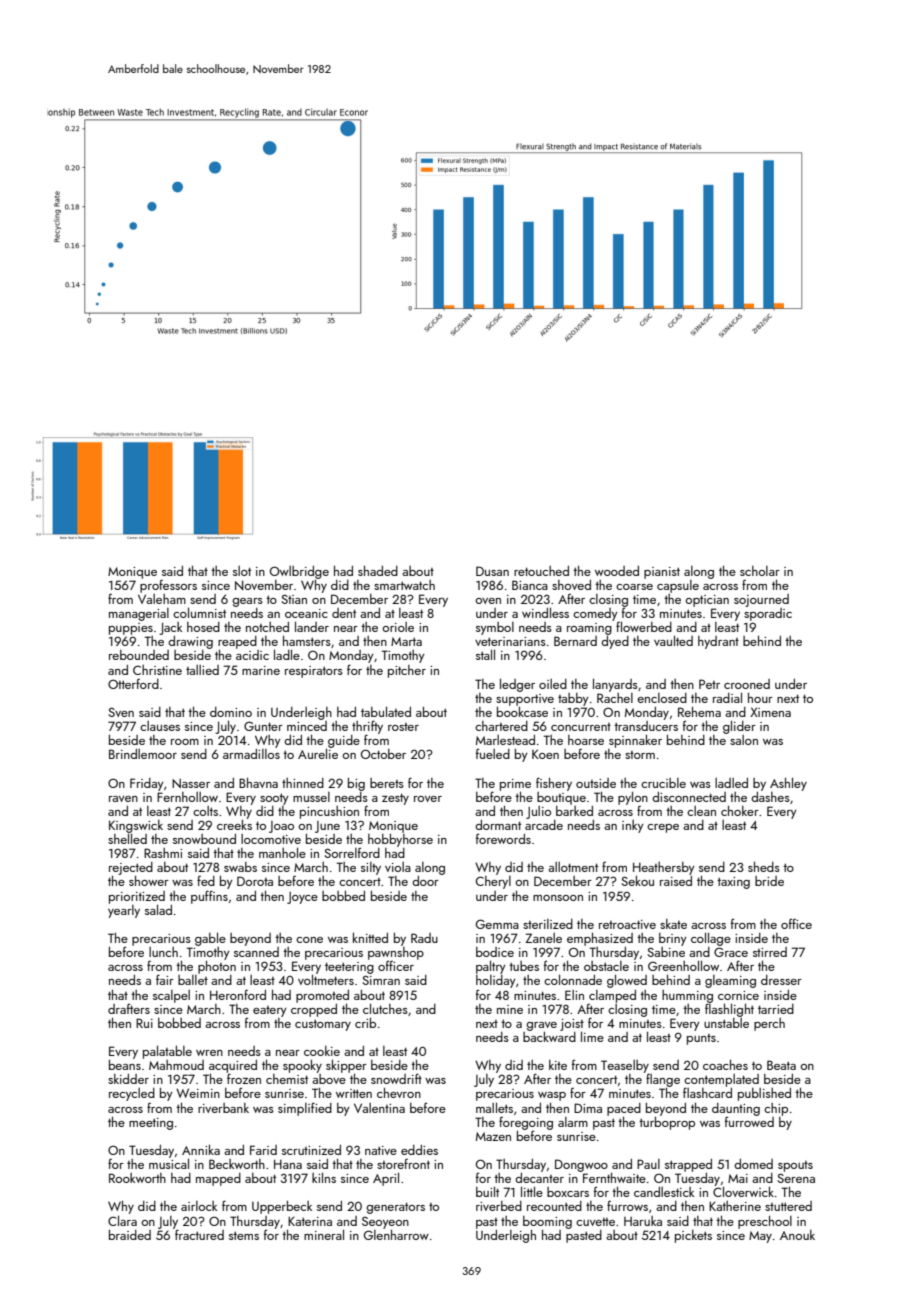 This page has height=1308, width=924. Describe the element at coordinates (541, 1026) in the page. I see `grave` at that location.
